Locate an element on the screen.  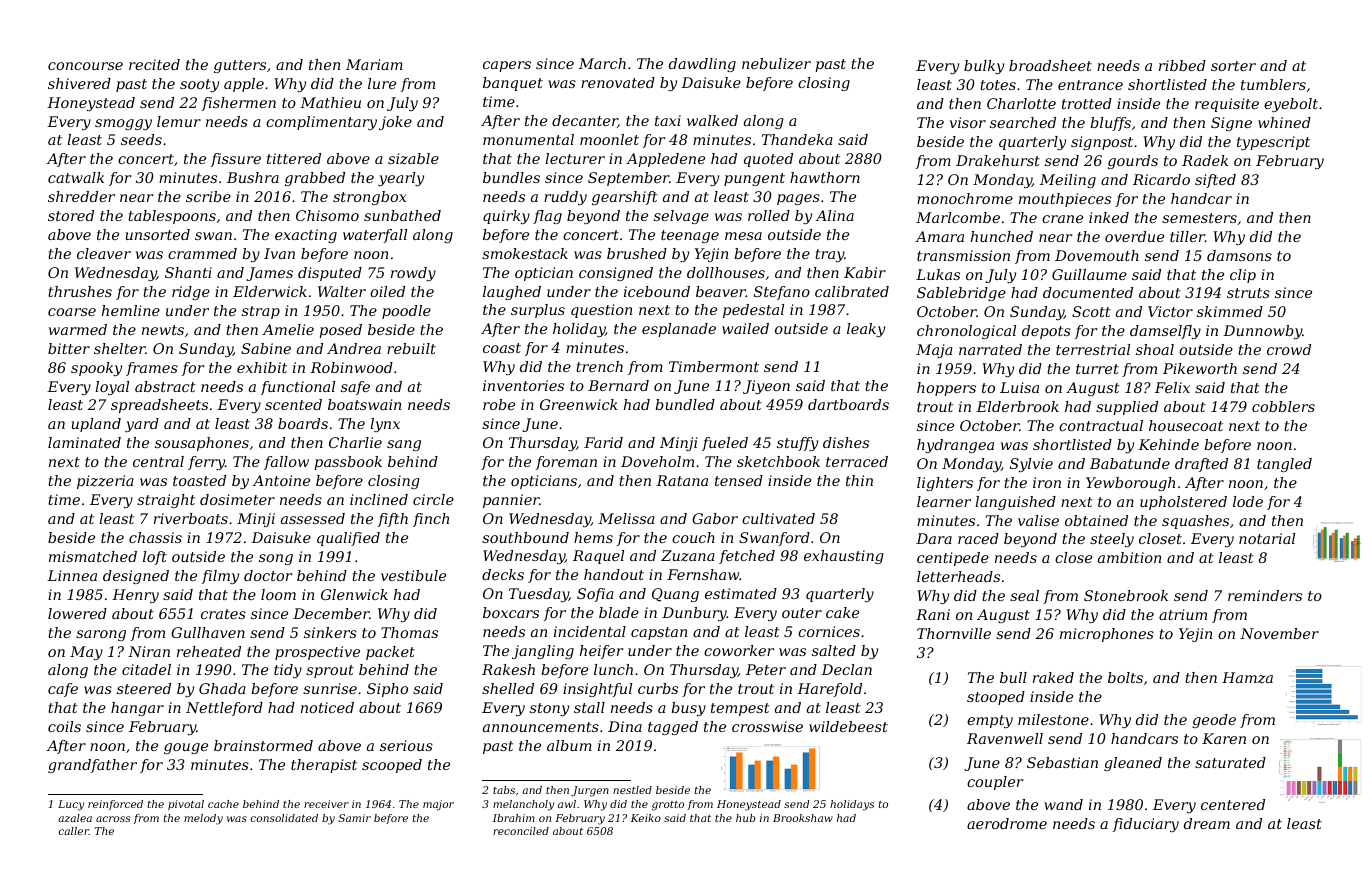
fiduciary is located at coordinates (1146, 825).
